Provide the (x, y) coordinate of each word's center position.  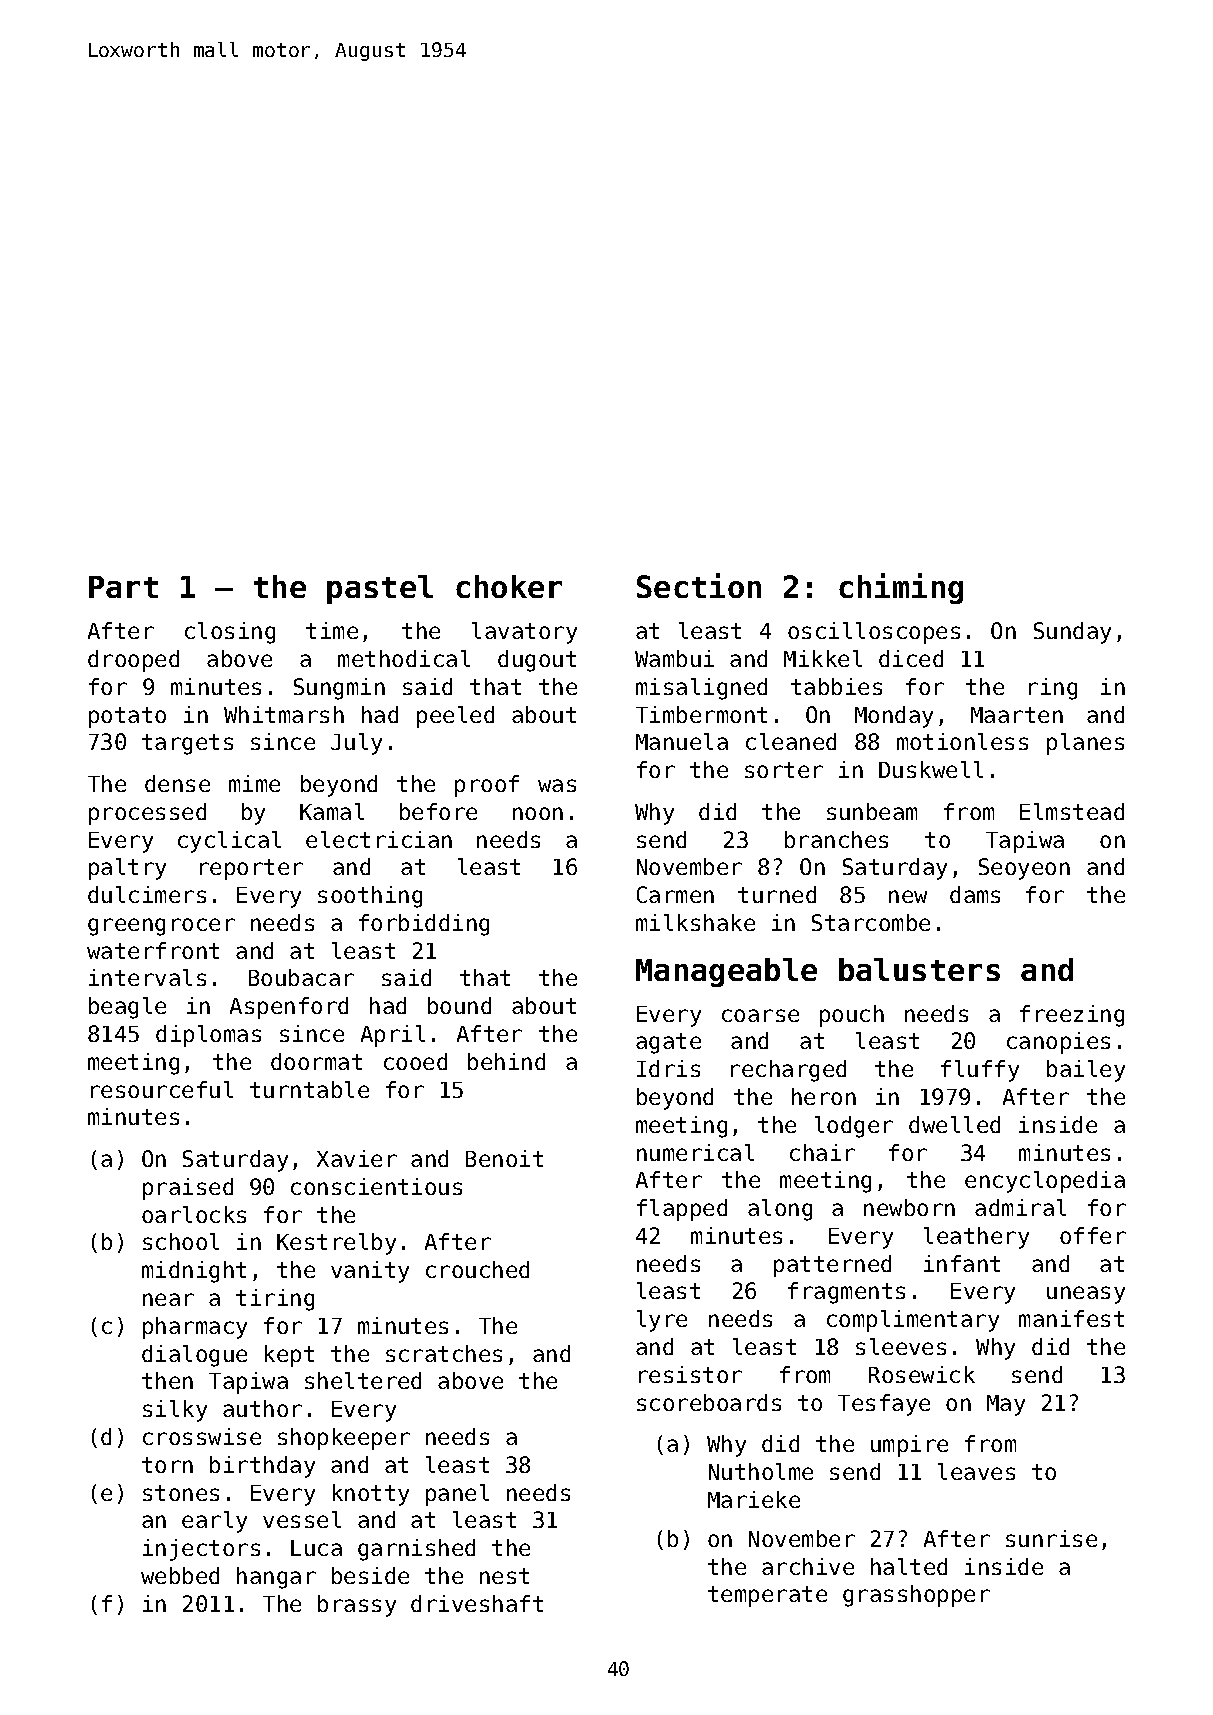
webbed (180, 1575)
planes (1085, 744)
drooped (133, 661)
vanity (370, 1272)
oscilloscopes (874, 633)
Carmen (675, 894)
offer (1093, 1235)
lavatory (524, 633)
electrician (379, 839)
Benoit (504, 1158)
